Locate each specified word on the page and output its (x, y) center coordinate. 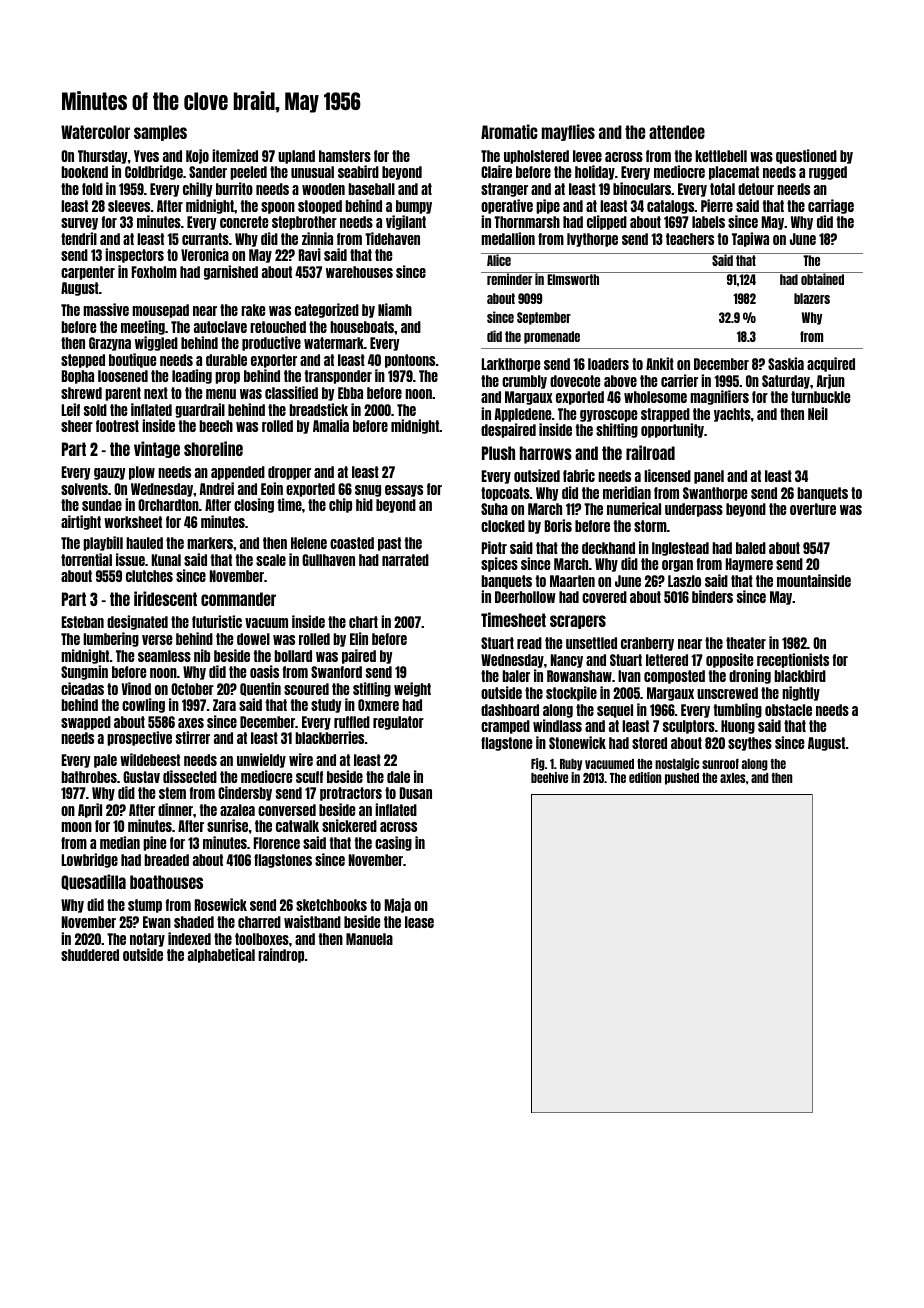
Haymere (749, 565)
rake (253, 310)
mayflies (568, 132)
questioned (806, 156)
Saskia (786, 363)
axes (191, 723)
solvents (84, 489)
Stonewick (577, 742)
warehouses (359, 272)
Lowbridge (90, 860)
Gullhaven (328, 560)
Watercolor (95, 132)
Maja (398, 905)
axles (733, 778)
